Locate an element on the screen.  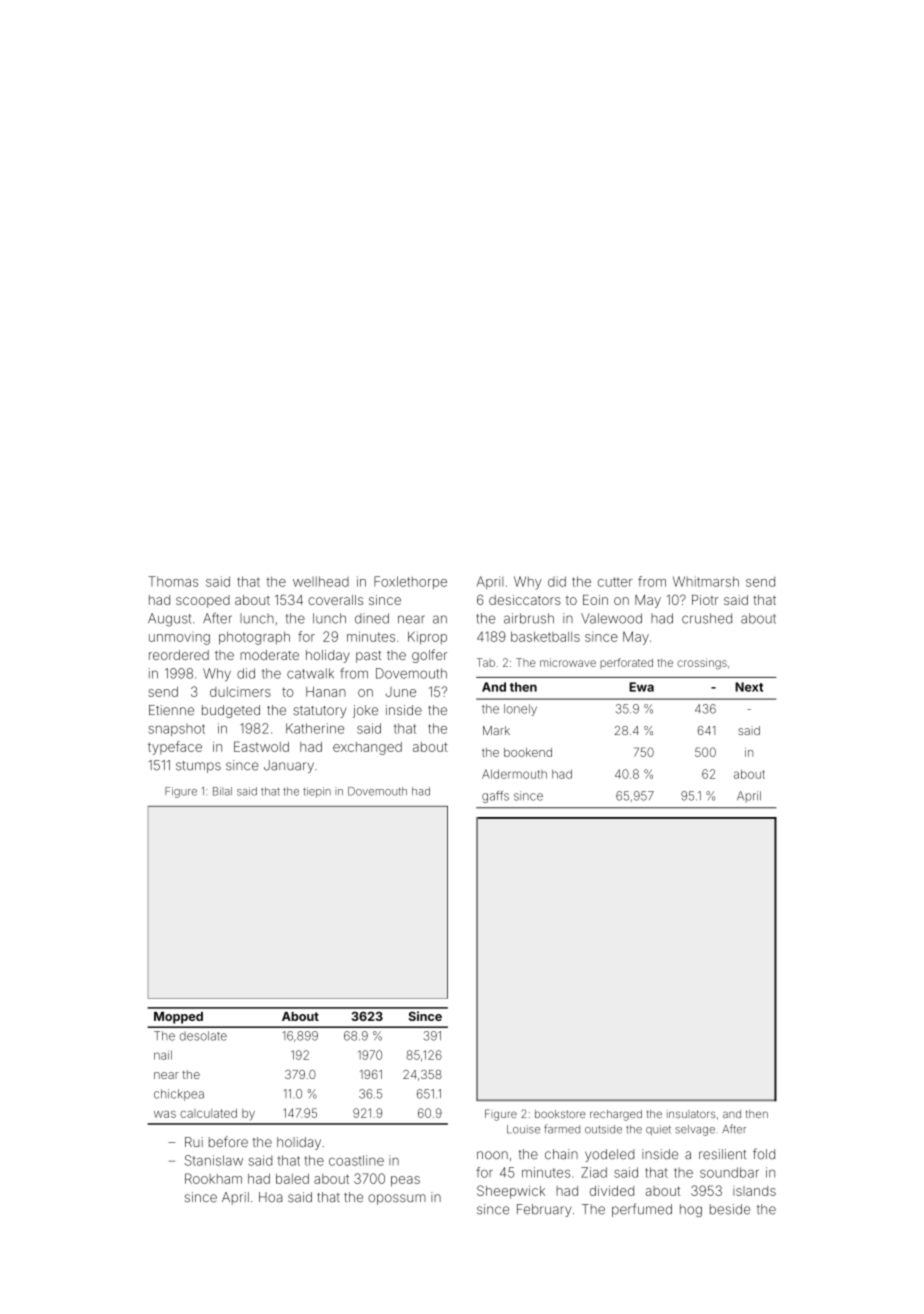
Mark is located at coordinates (496, 730).
